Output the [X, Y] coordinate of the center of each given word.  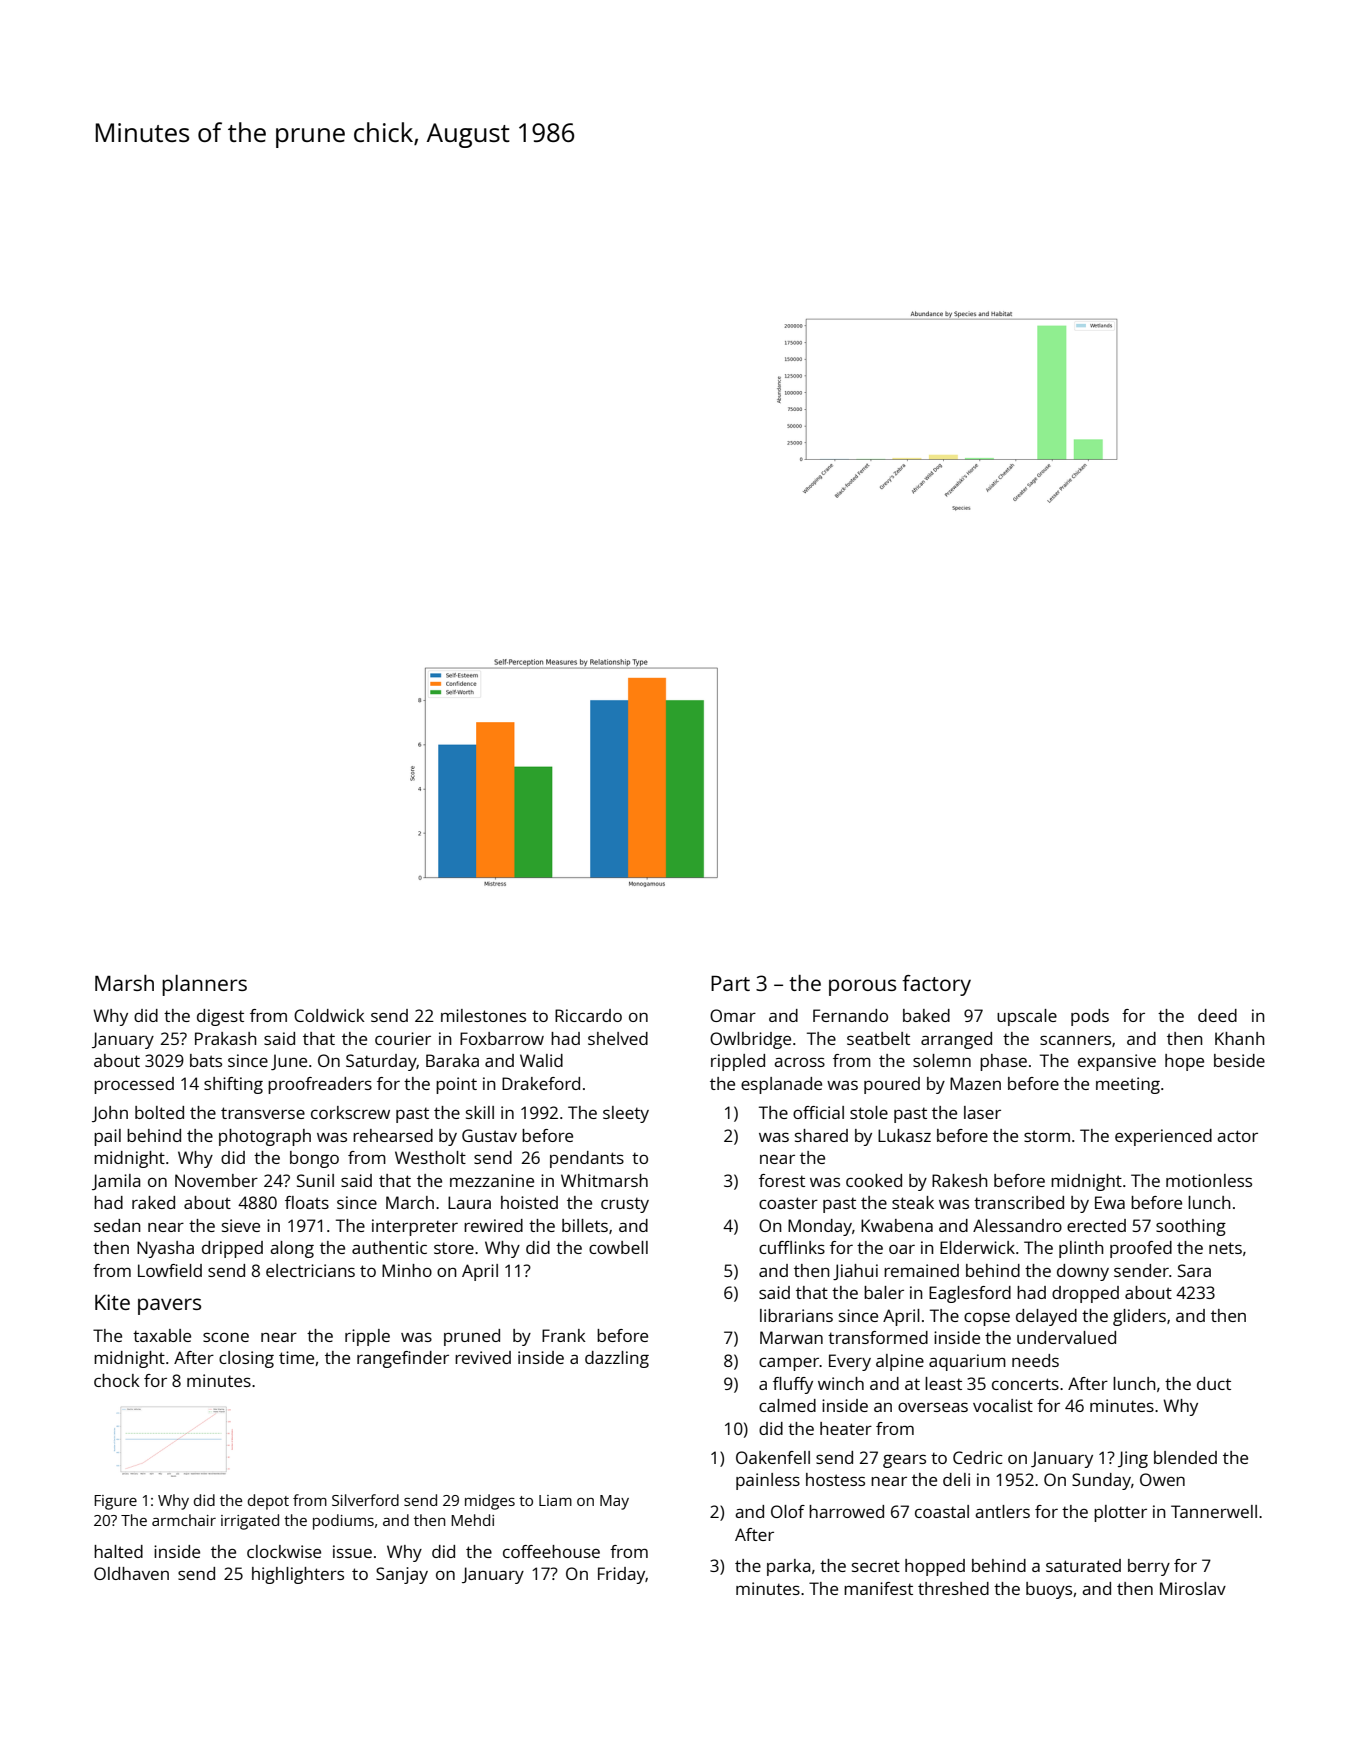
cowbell [618, 1247]
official [818, 1112]
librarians [796, 1315]
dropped [1085, 1294]
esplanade [781, 1085]
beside [1239, 1060]
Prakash [226, 1038]
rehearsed [393, 1135]
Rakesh [960, 1180]
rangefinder [403, 1359]
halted [118, 1551]
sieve [241, 1225]
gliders [1139, 1317]
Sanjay [402, 1575]
